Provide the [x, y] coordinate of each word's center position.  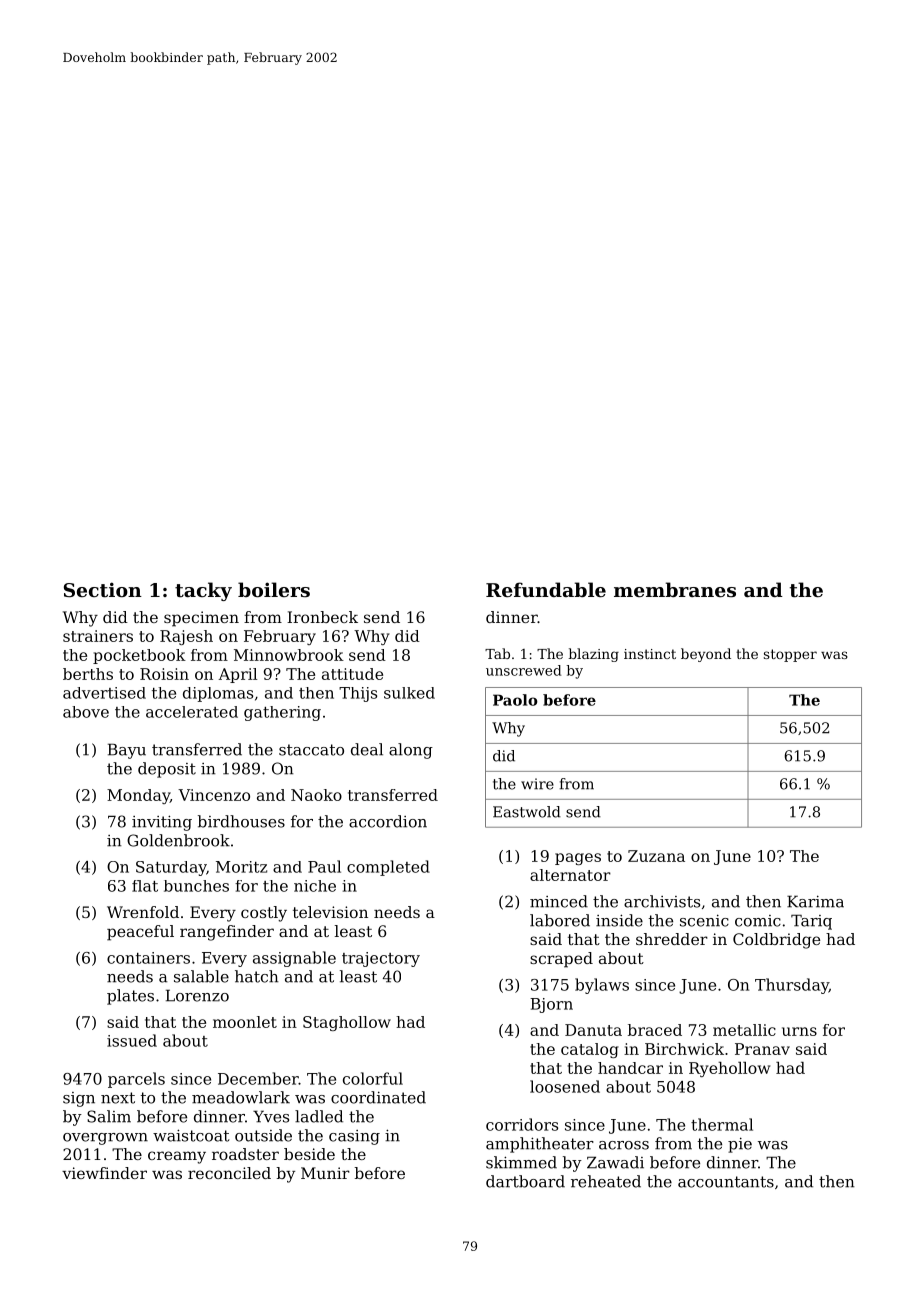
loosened [565, 1086]
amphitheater [540, 1145]
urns [799, 1031]
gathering [282, 713]
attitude [352, 674]
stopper [790, 655]
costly [264, 914]
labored [560, 920]
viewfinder [104, 1173]
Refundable [546, 589]
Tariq [811, 922]
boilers [274, 589]
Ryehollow [729, 1069]
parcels [136, 1080]
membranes [675, 590]
